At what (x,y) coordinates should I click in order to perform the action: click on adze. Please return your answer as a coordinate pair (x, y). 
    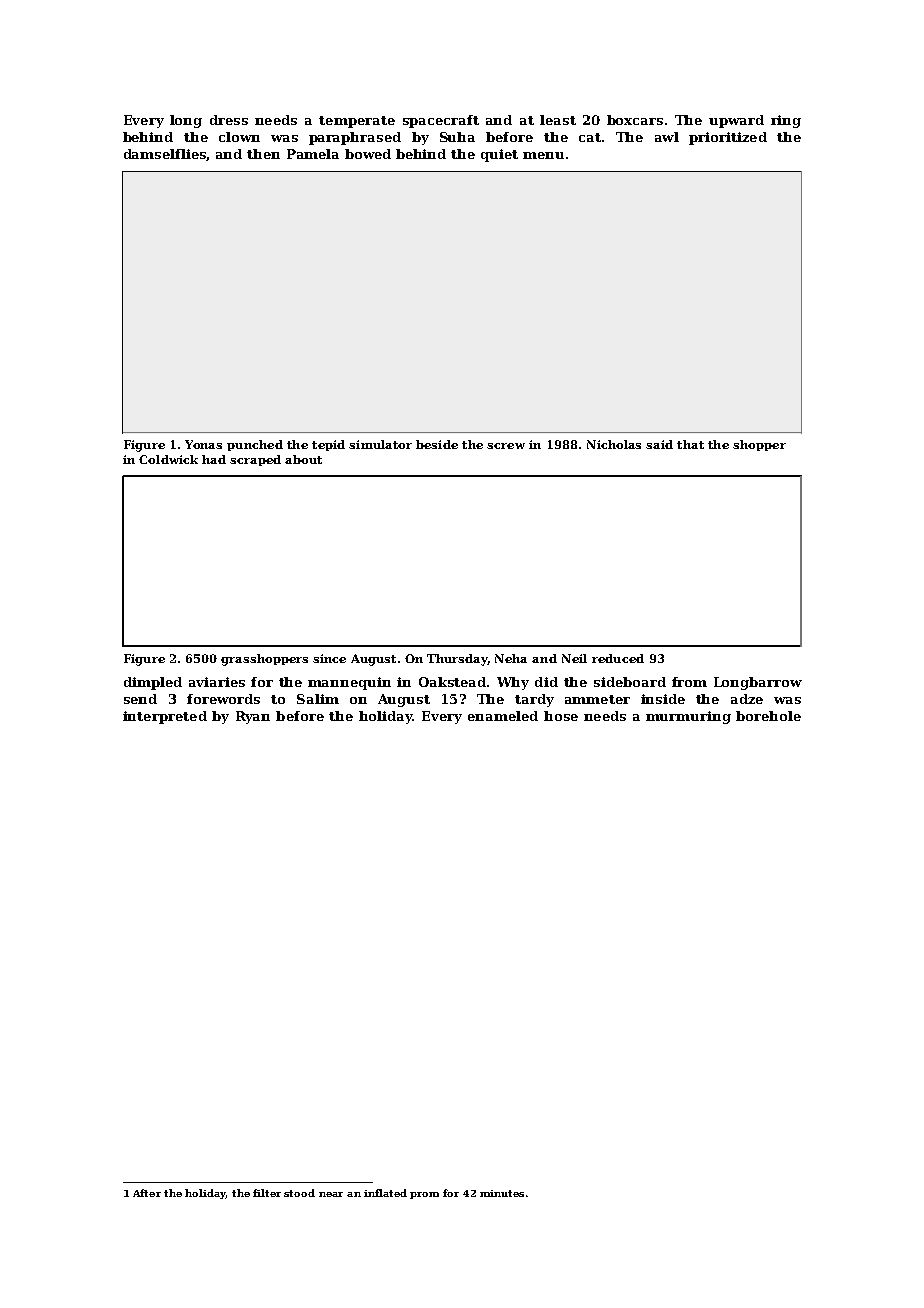
    Looking at the image, I should click on (747, 699).
